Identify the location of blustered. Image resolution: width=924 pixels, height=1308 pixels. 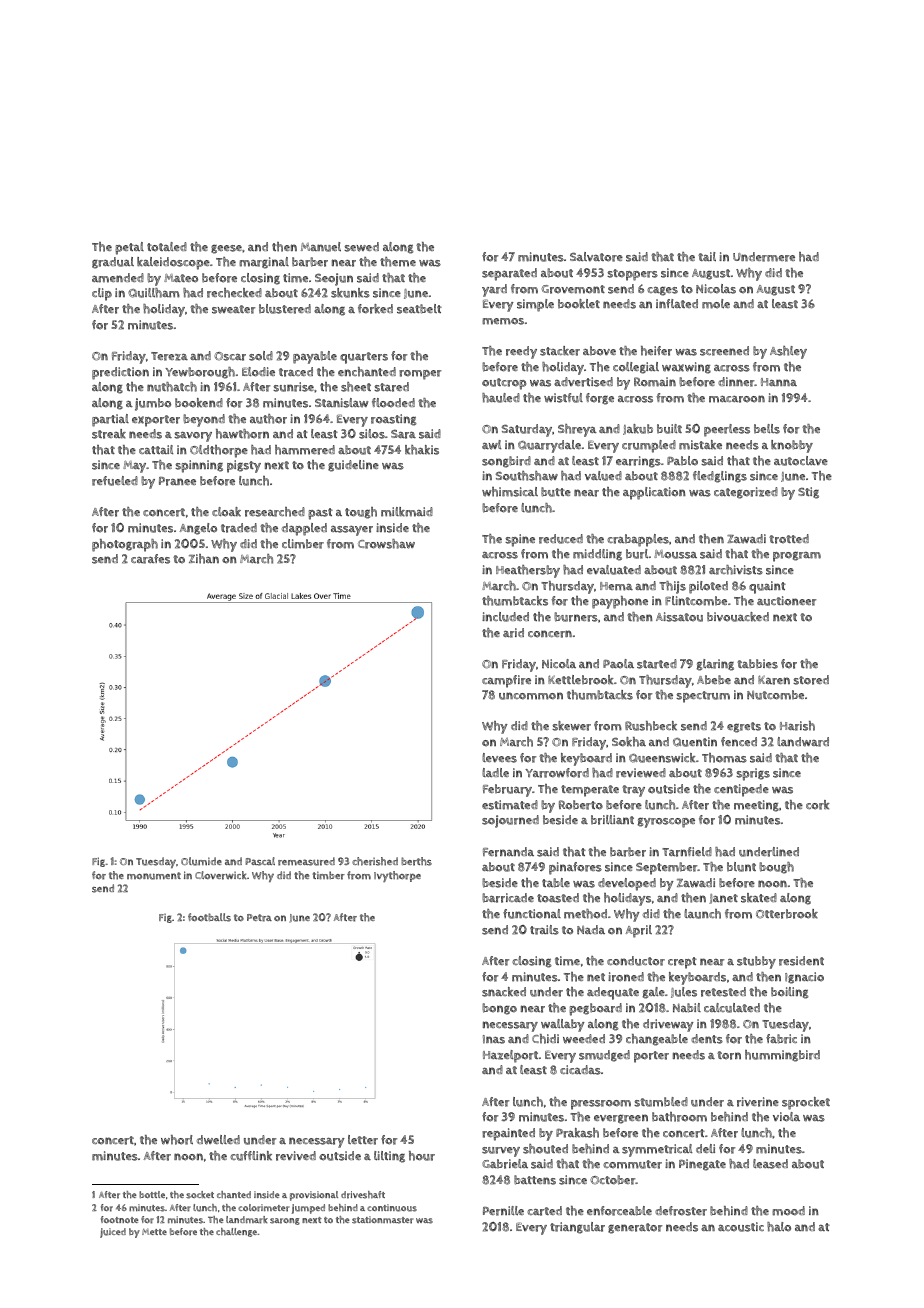
(285, 309).
